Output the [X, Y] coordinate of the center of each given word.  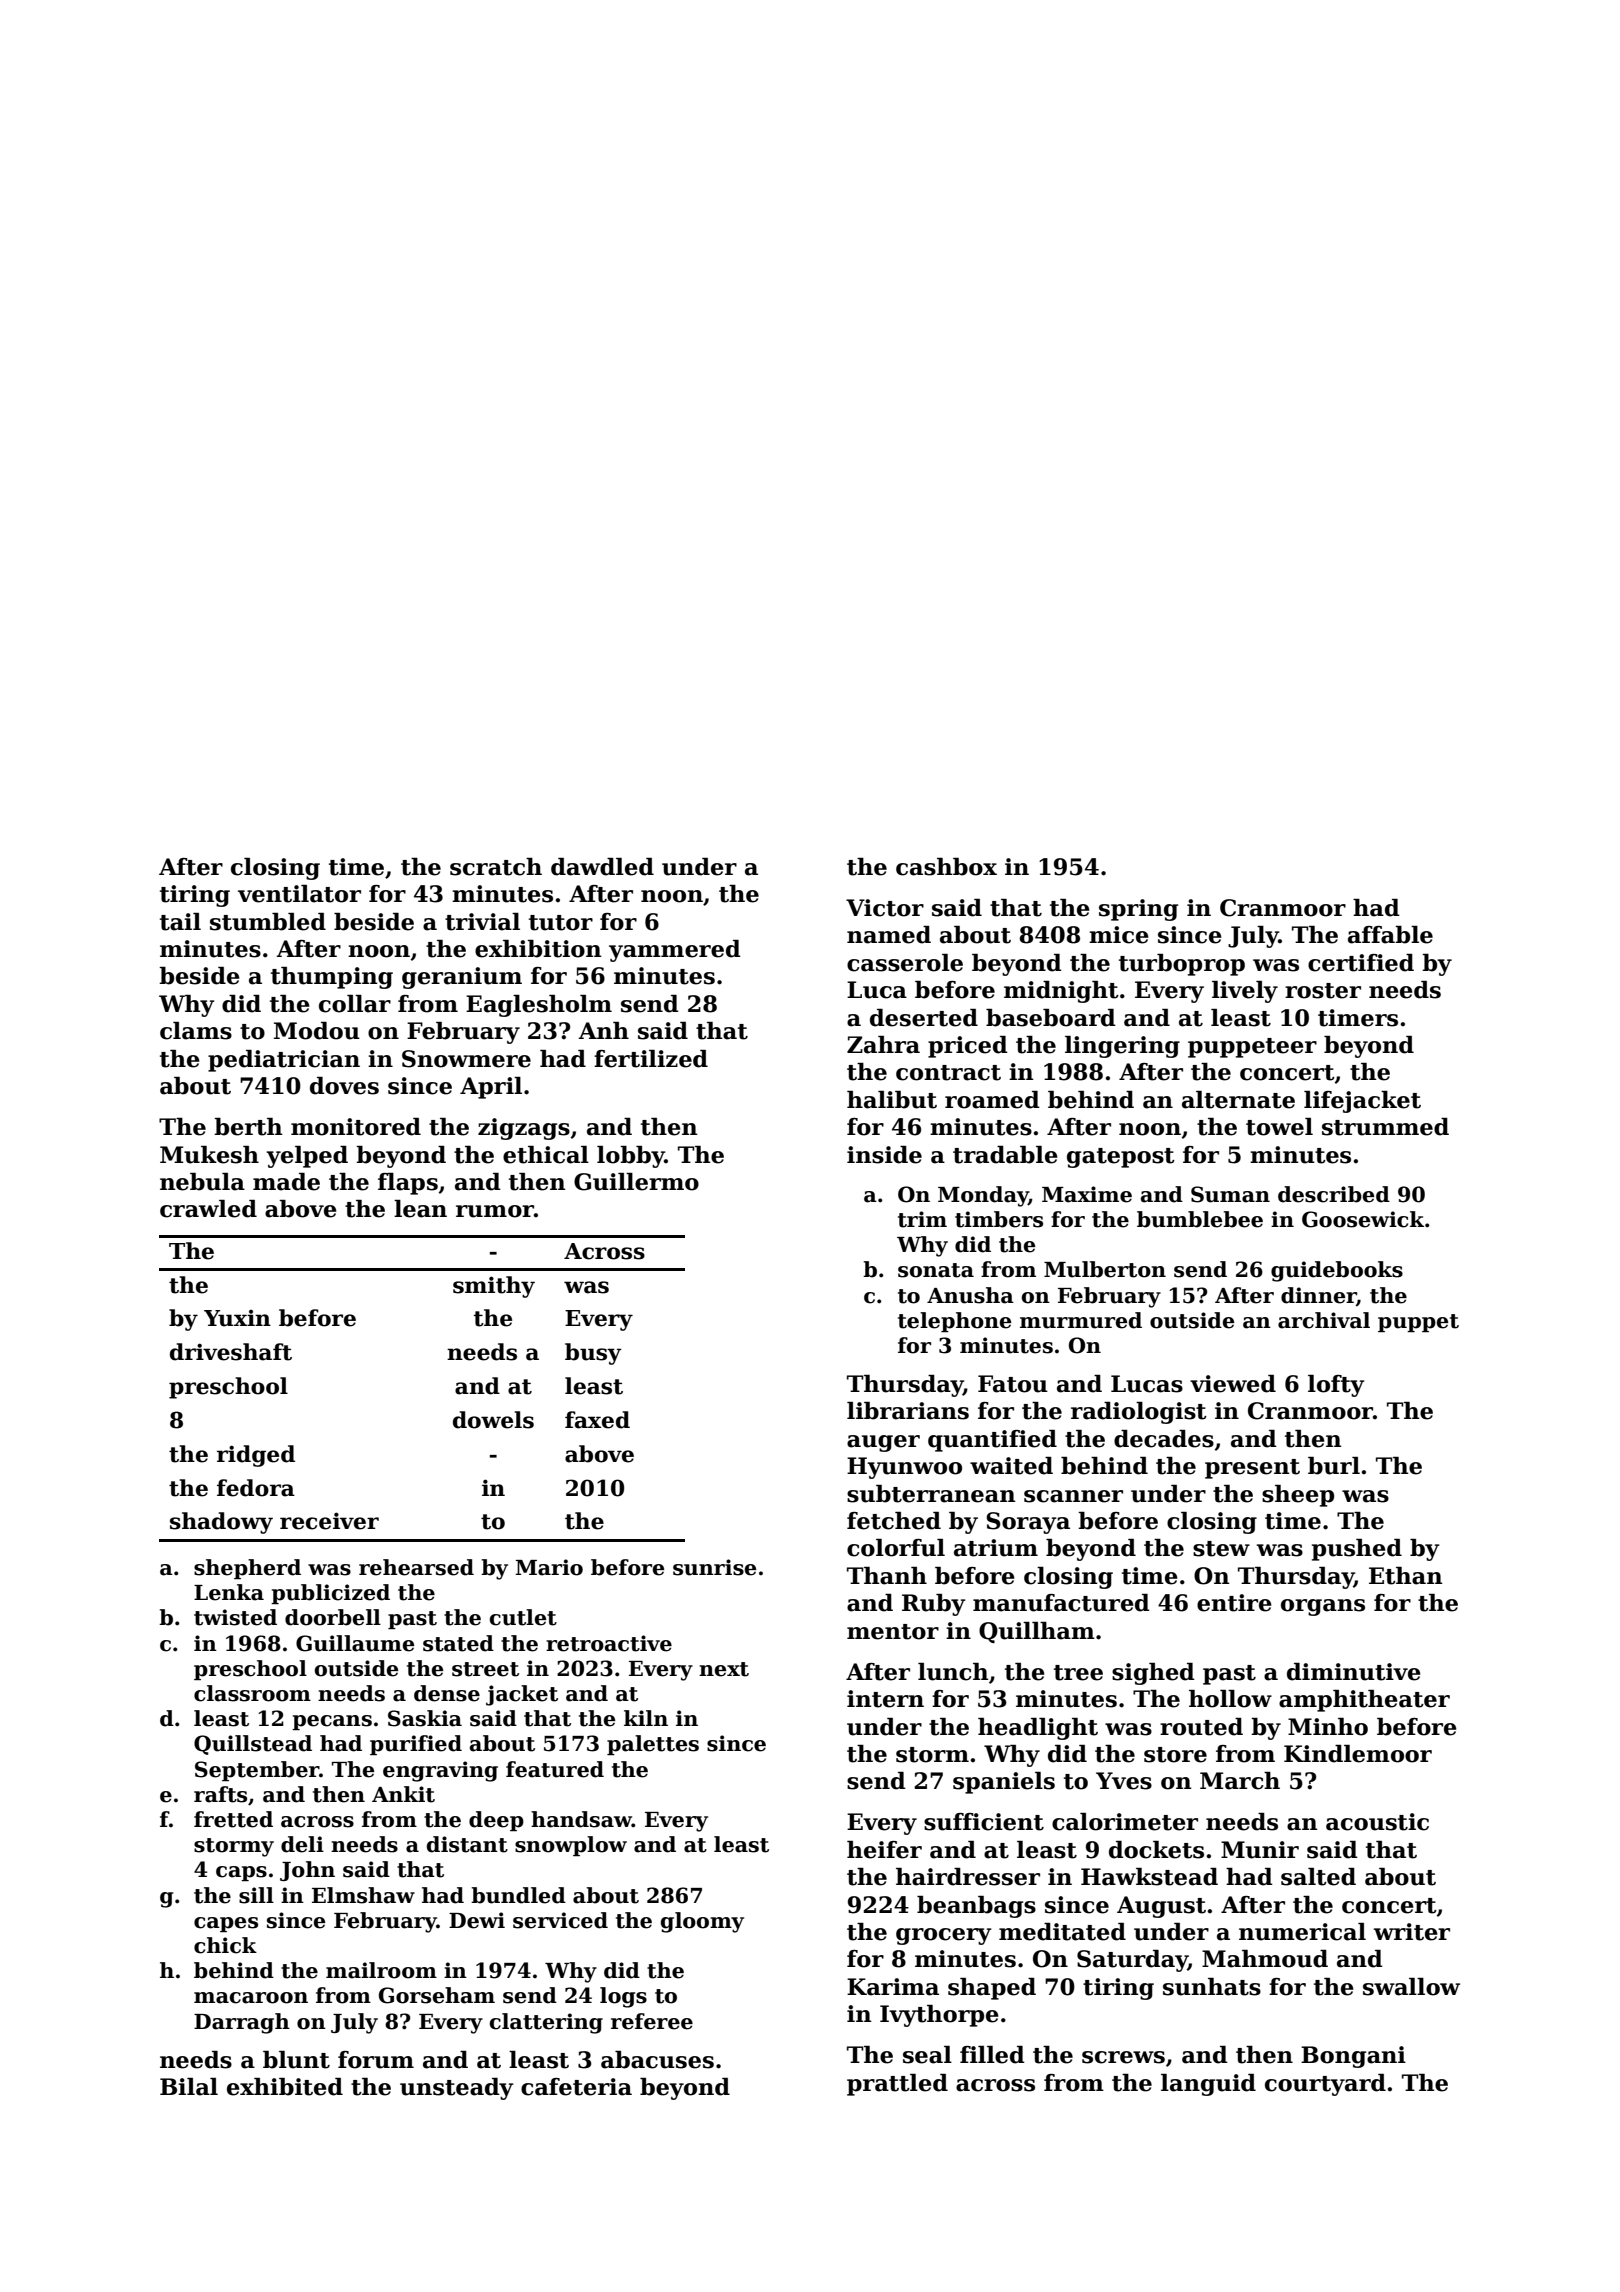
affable [1390, 935]
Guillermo [636, 1182]
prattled [897, 2085]
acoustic [1377, 1822]
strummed [1385, 1127]
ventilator [299, 894]
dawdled [602, 867]
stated [458, 1643]
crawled [208, 1209]
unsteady [457, 2089]
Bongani [1353, 2057]
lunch [953, 1672]
